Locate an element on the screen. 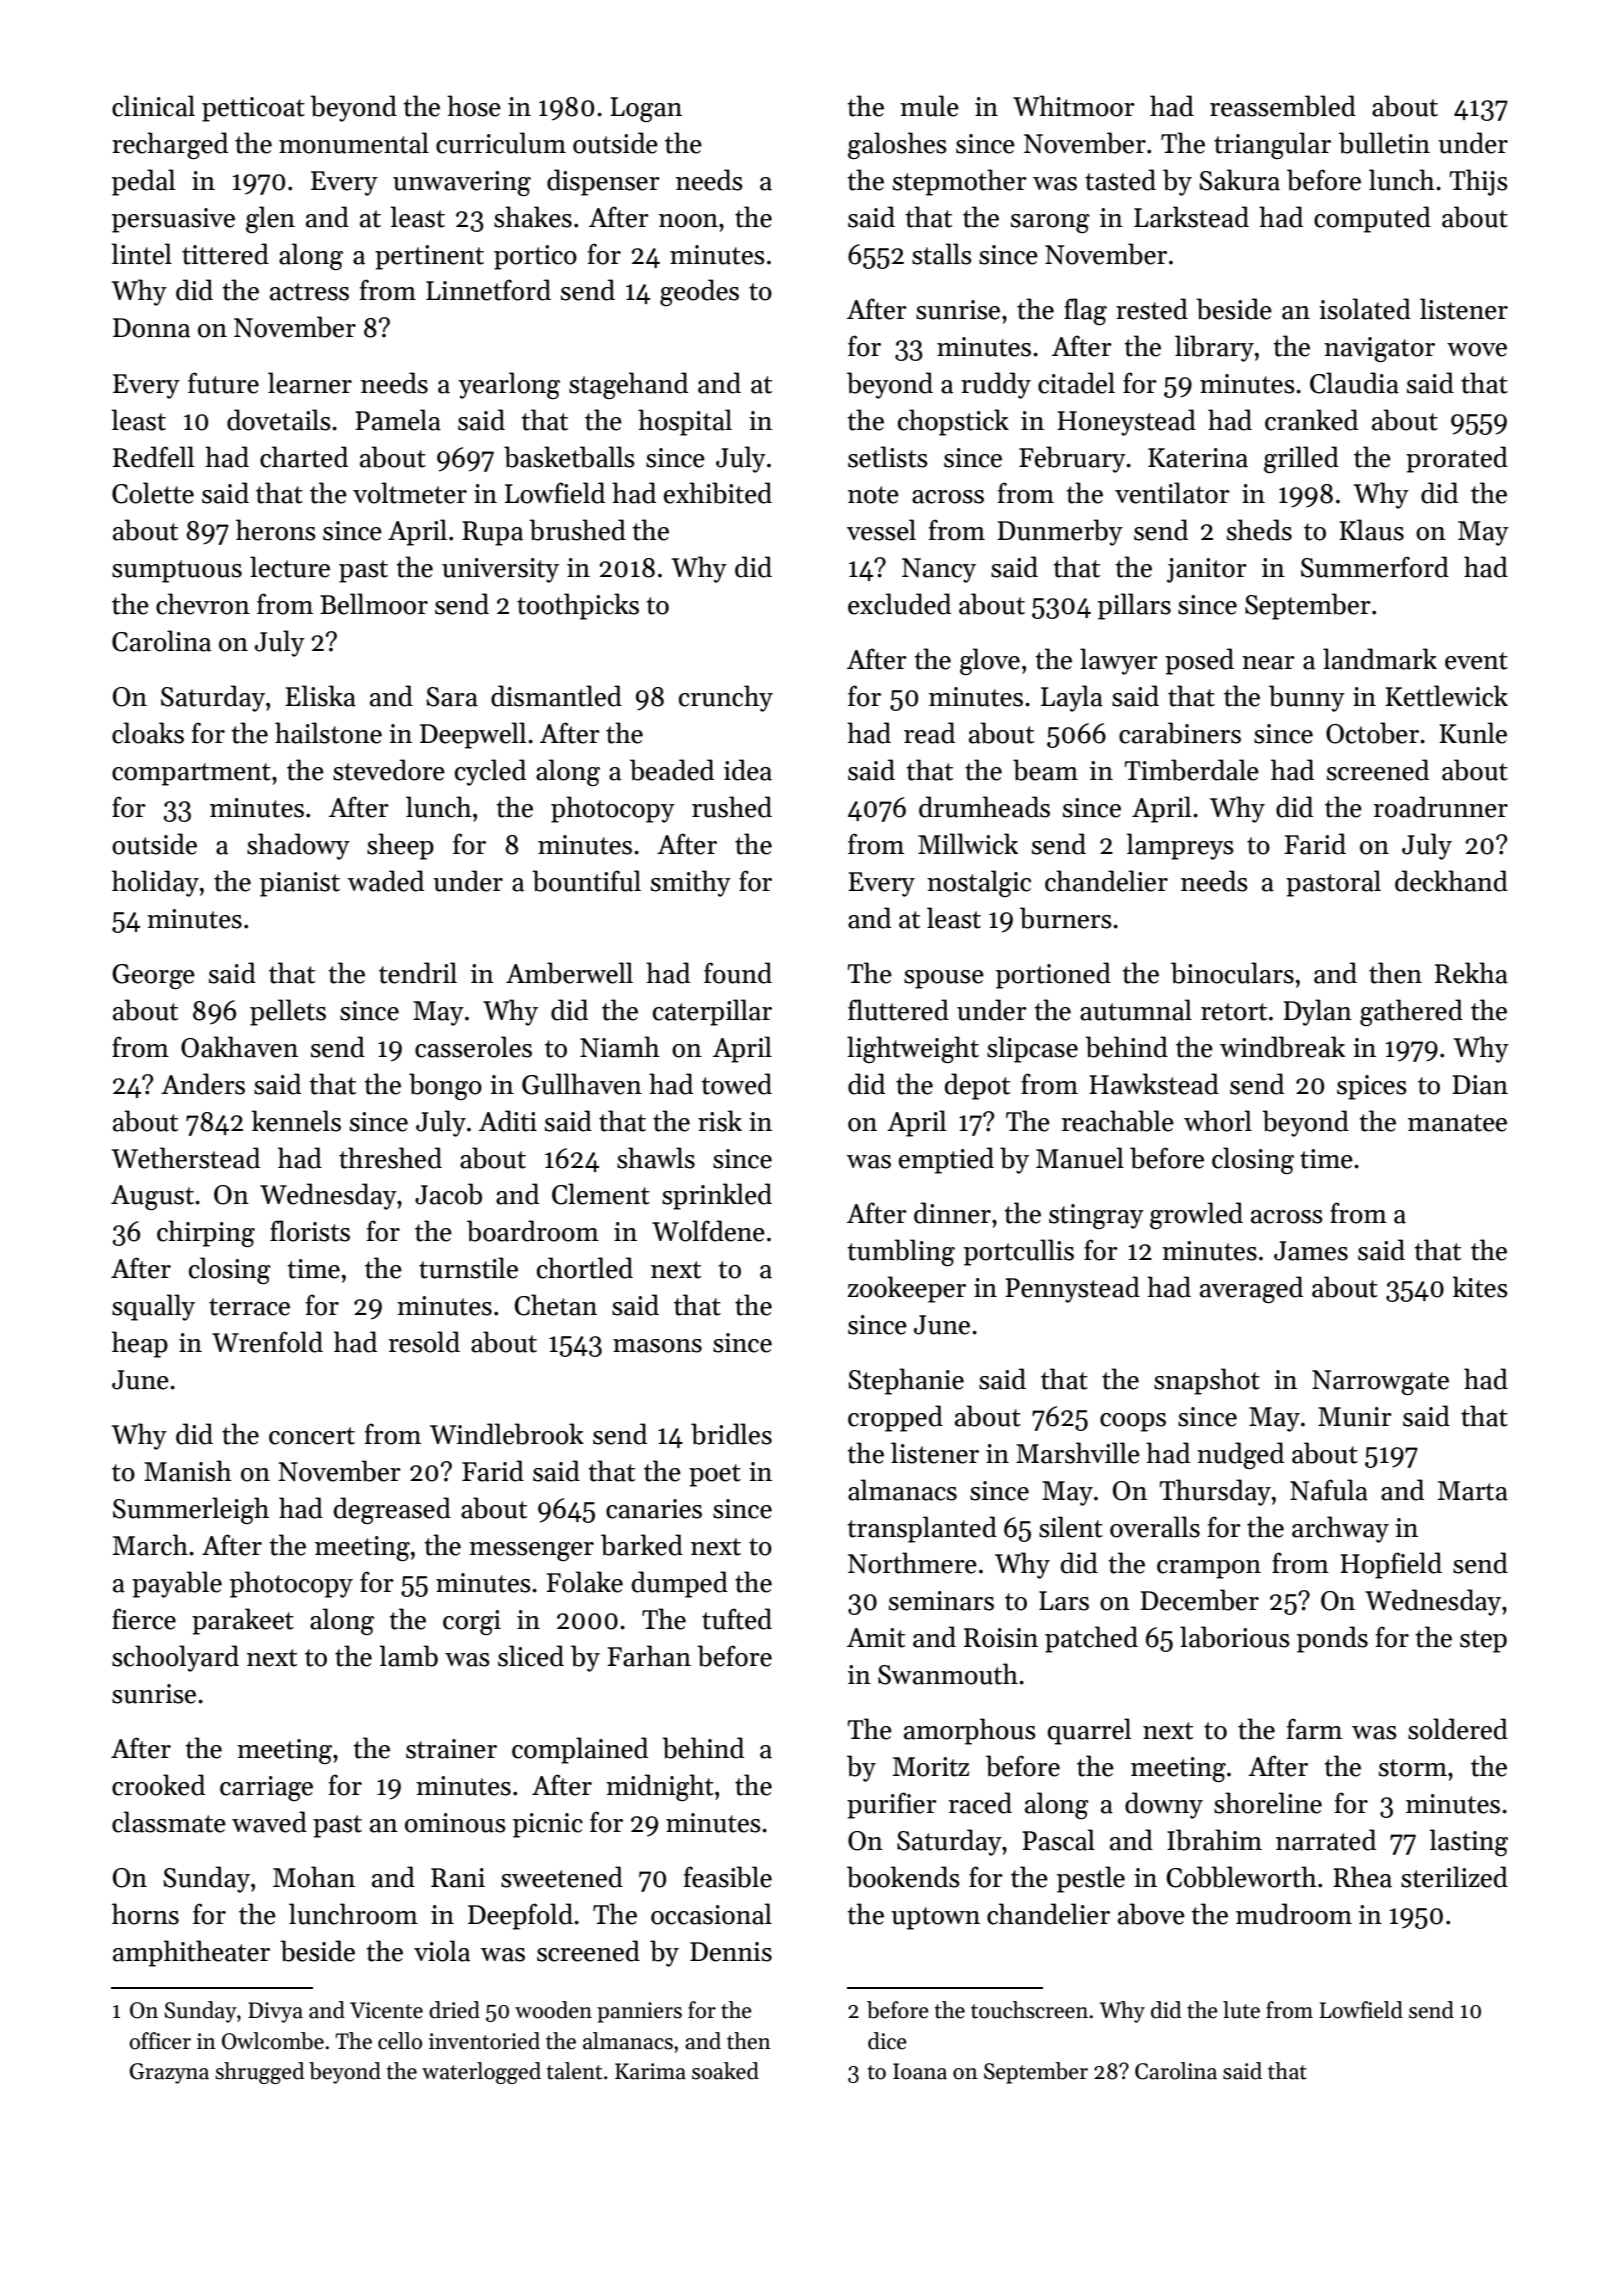 This screenshot has height=2292, width=1620. Owlcombe is located at coordinates (273, 2041).
